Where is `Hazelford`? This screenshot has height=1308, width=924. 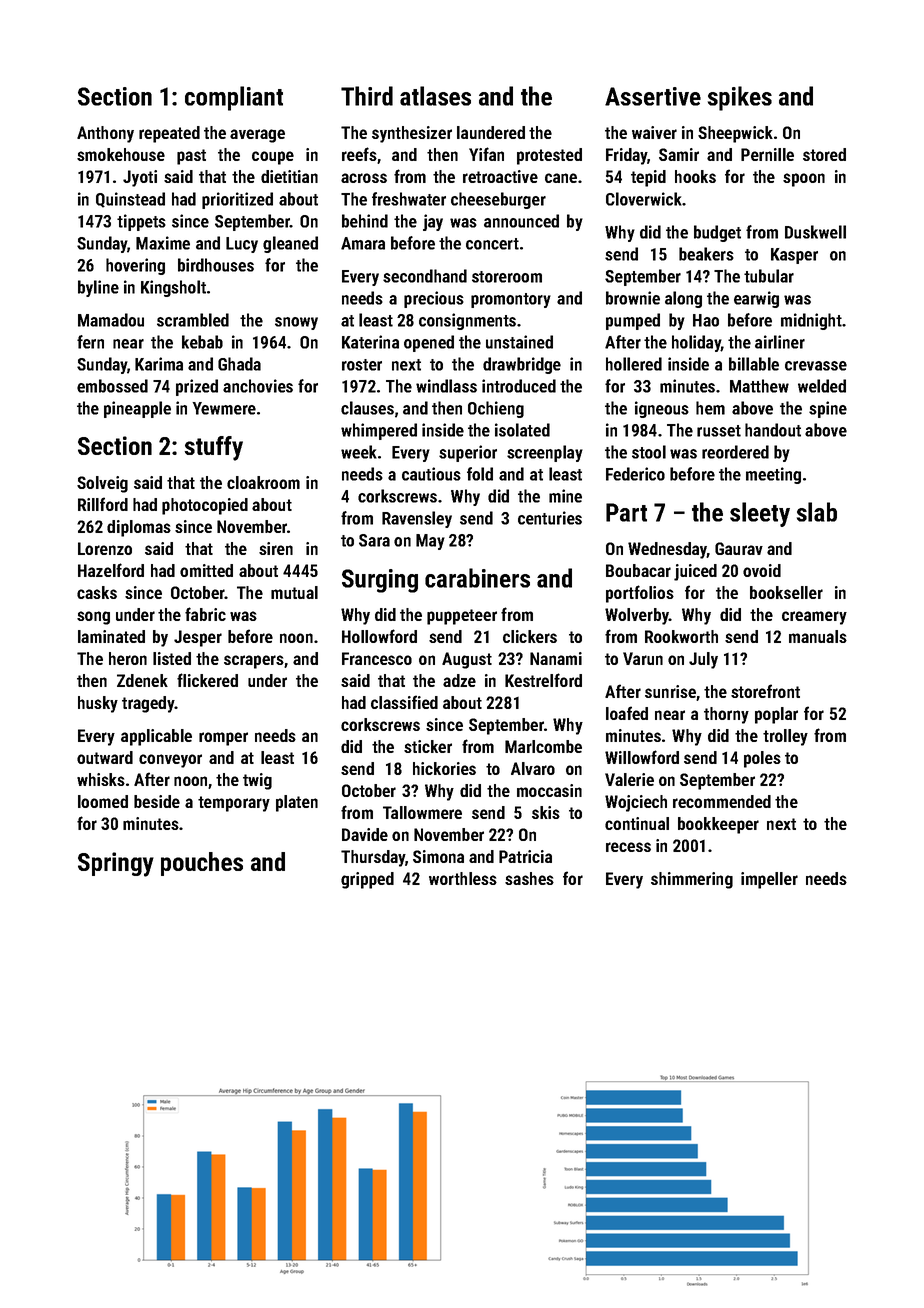
Hazelford is located at coordinates (111, 570).
